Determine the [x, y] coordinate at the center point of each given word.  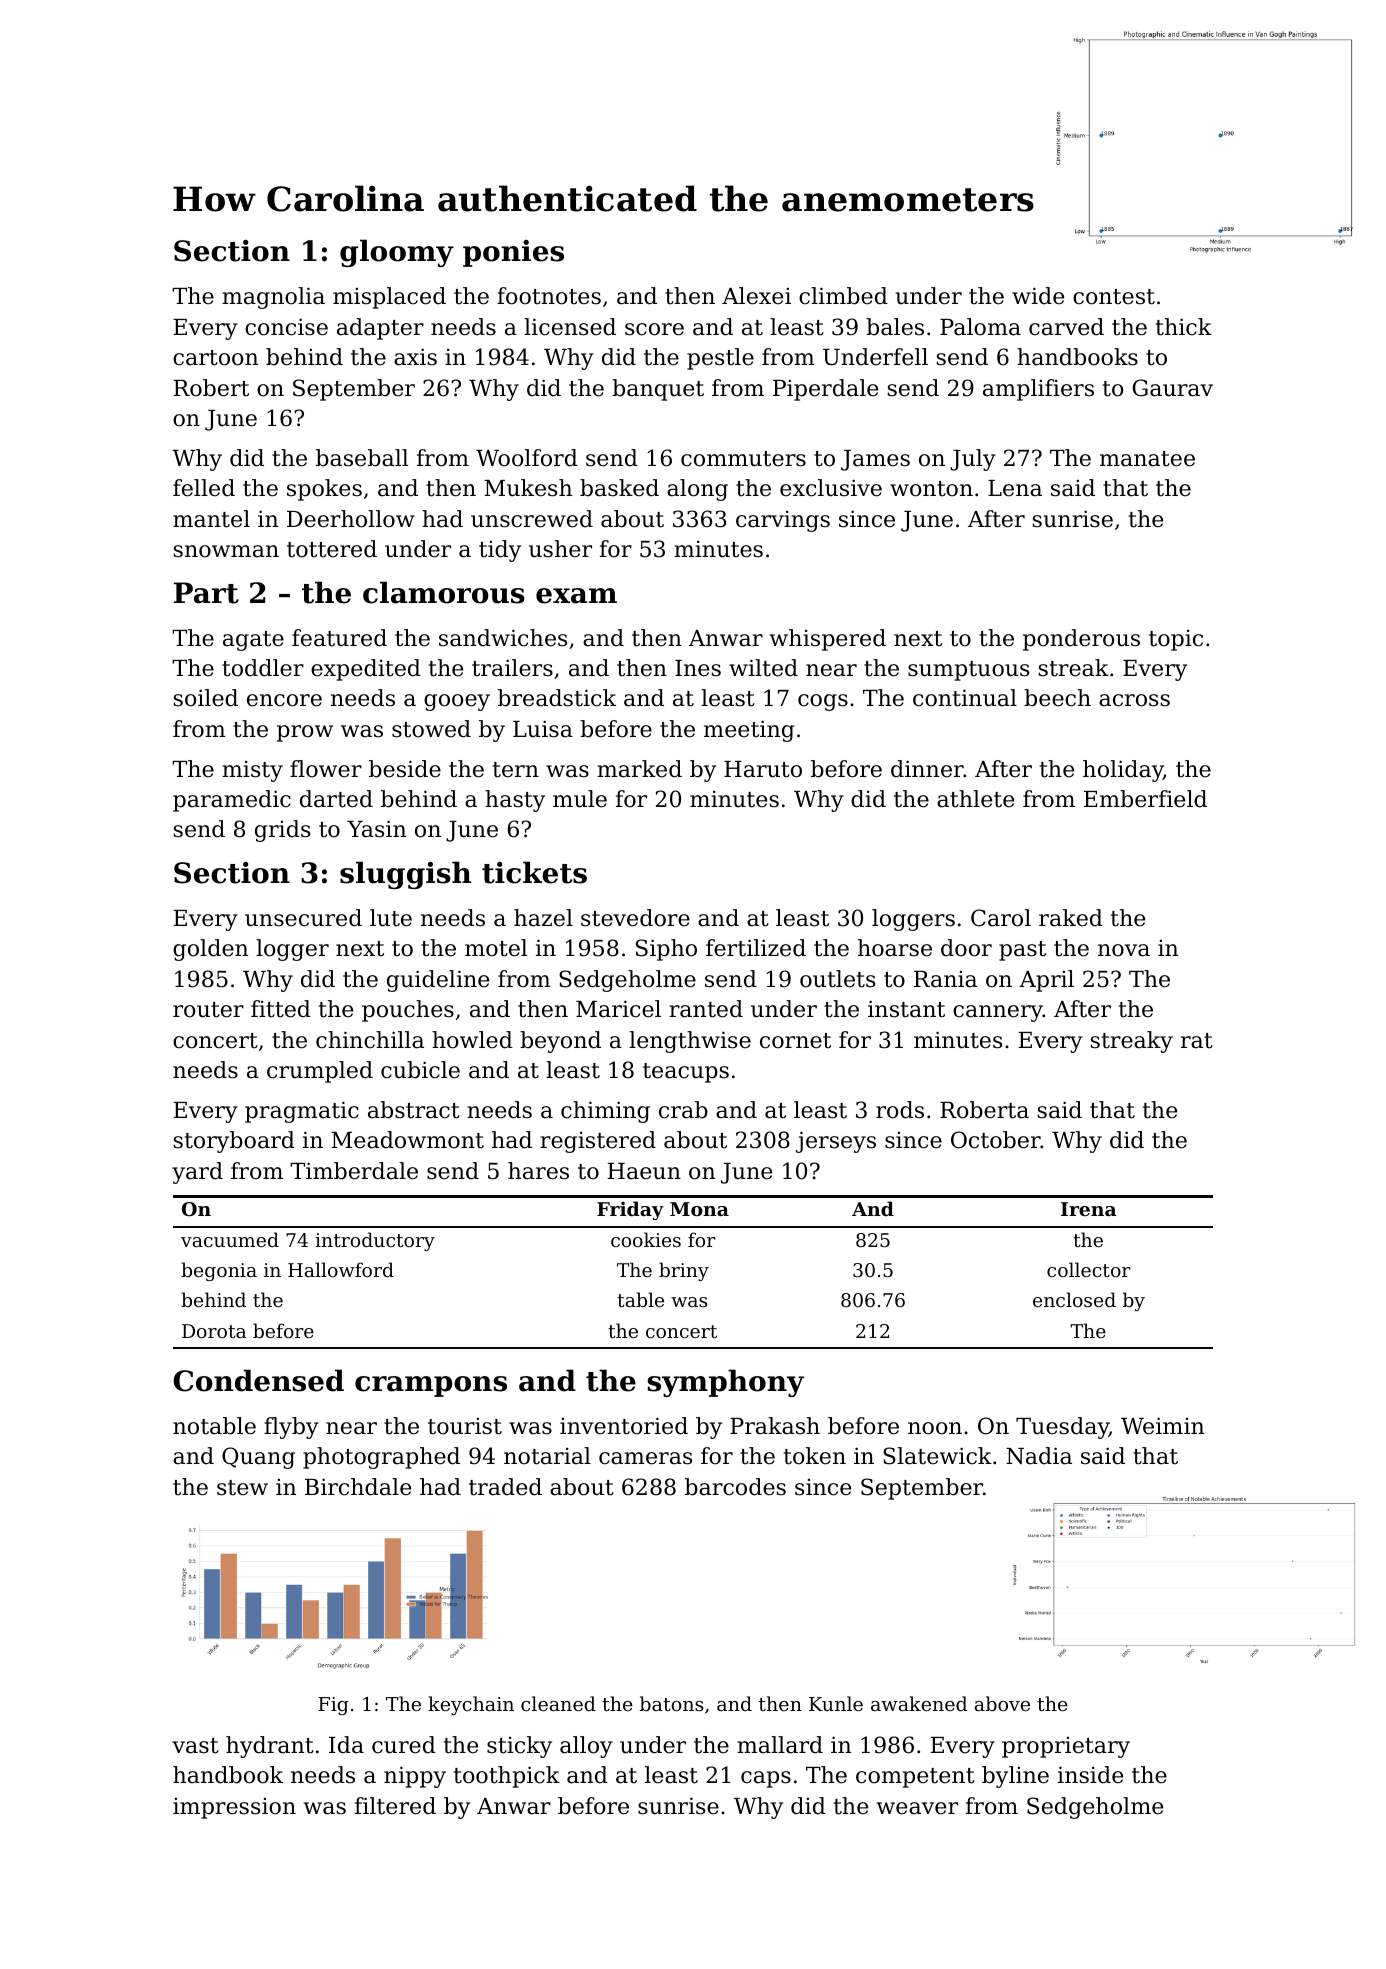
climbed [843, 296]
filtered [395, 1806]
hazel [543, 918]
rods [900, 1110]
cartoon [215, 358]
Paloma [980, 327]
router [208, 1010]
